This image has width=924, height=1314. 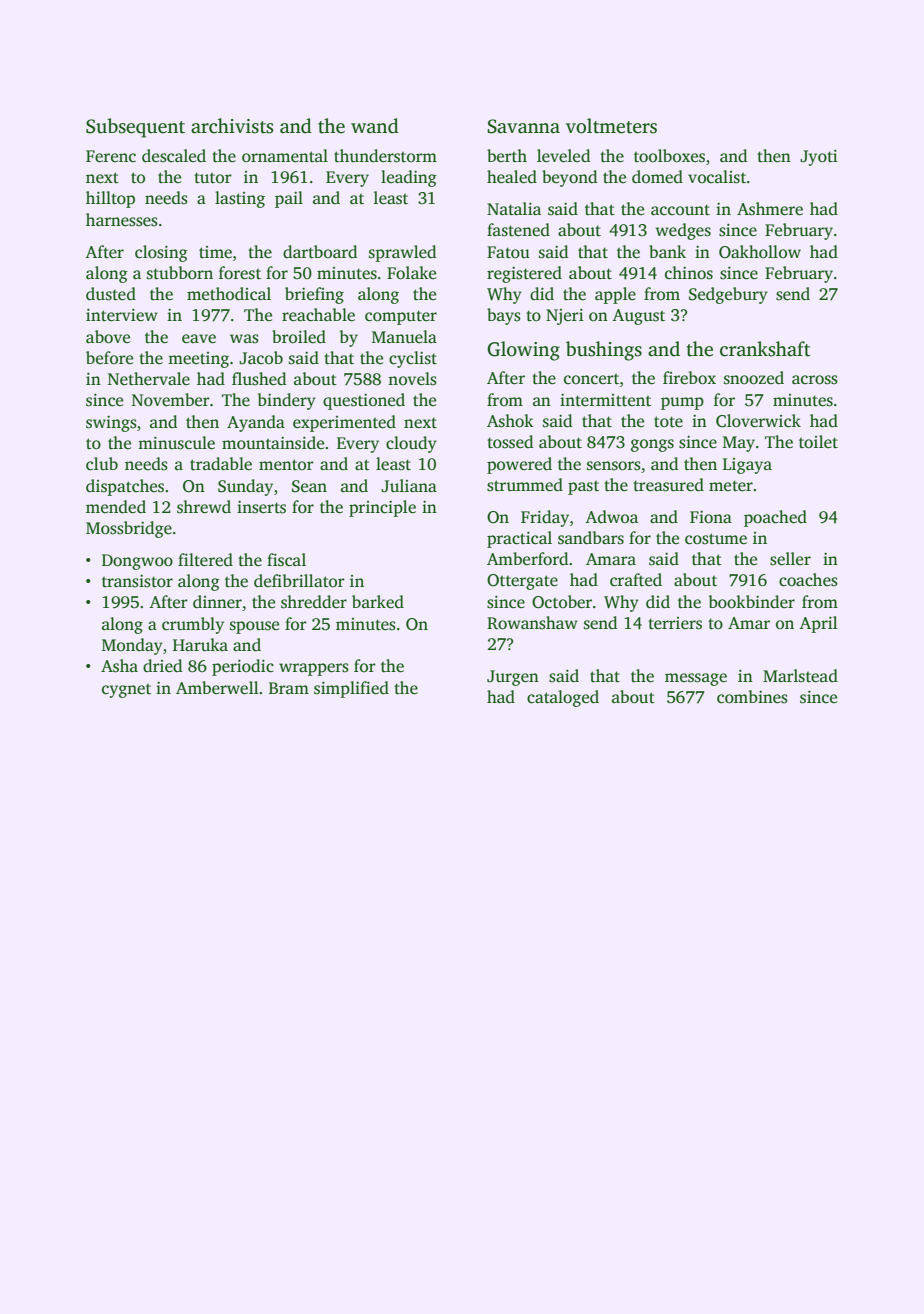 I want to click on periodic, so click(x=243, y=667).
